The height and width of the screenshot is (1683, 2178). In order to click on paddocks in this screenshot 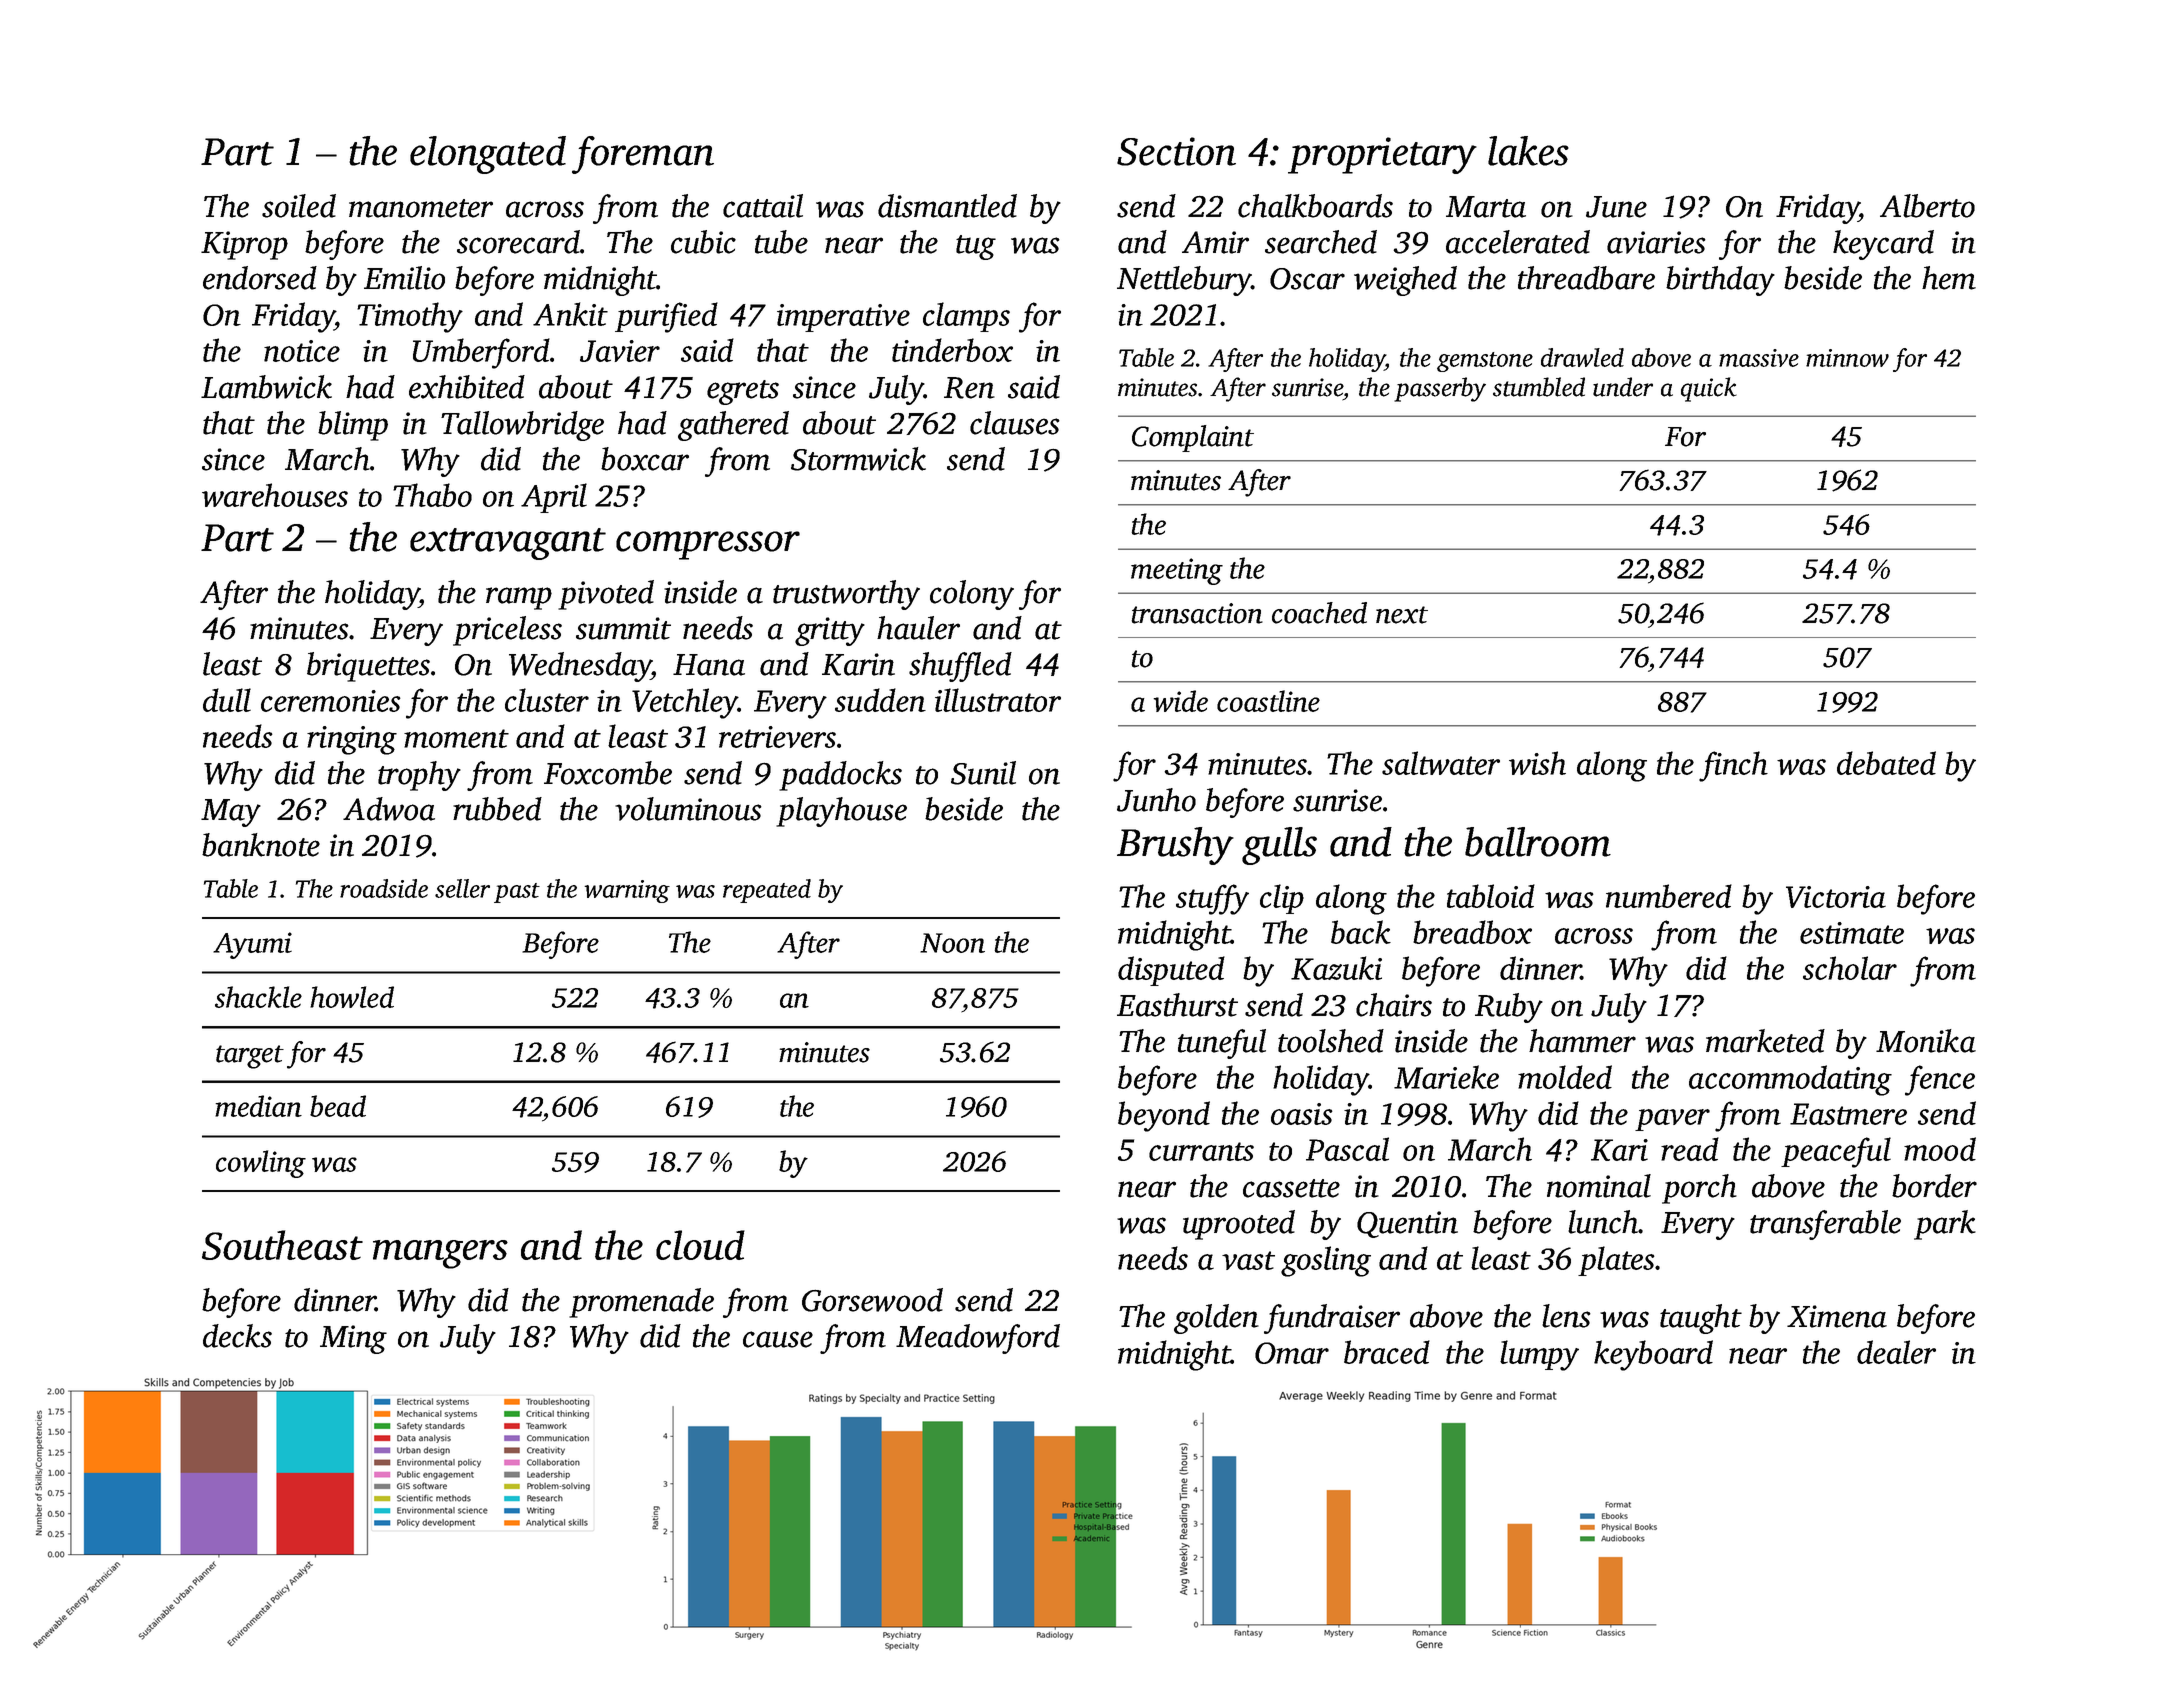, I will do `click(840, 776)`.
